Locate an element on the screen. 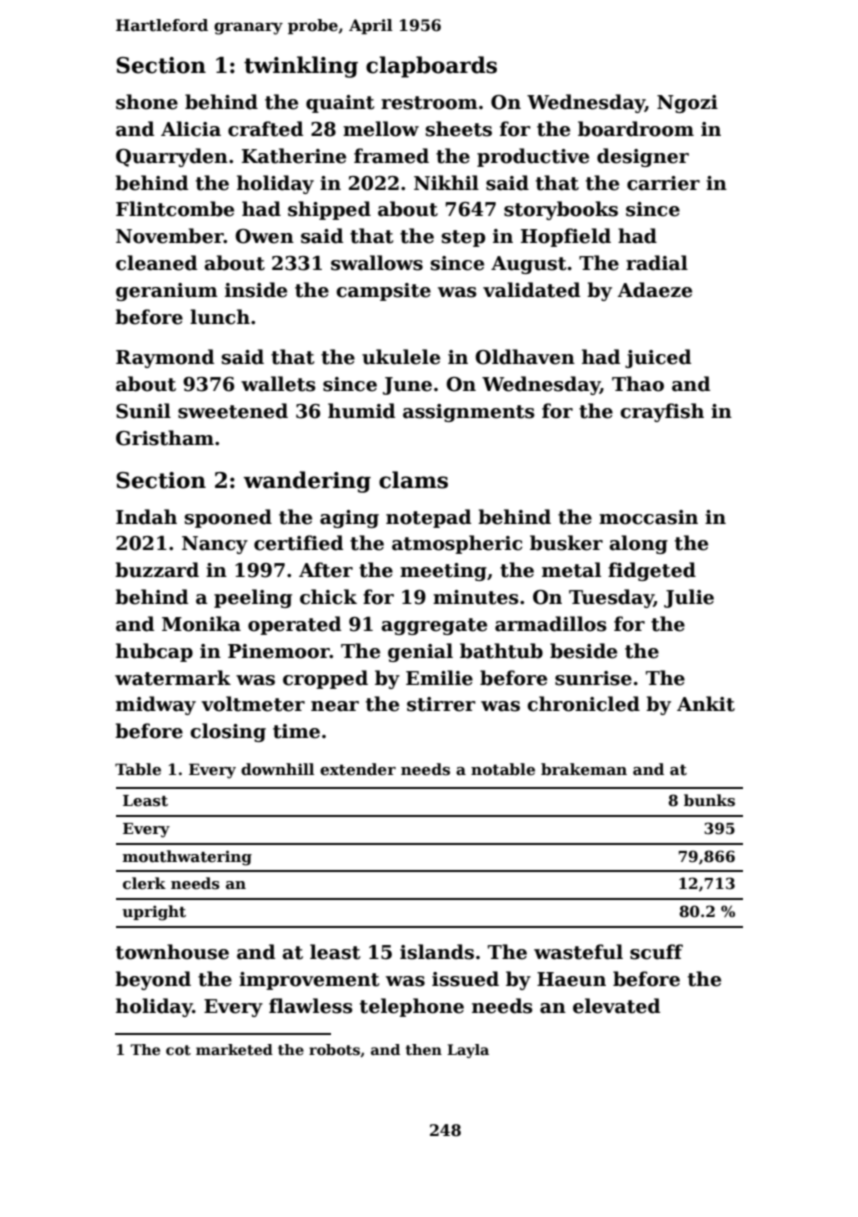 This screenshot has height=1217, width=858. step is located at coordinates (463, 238).
